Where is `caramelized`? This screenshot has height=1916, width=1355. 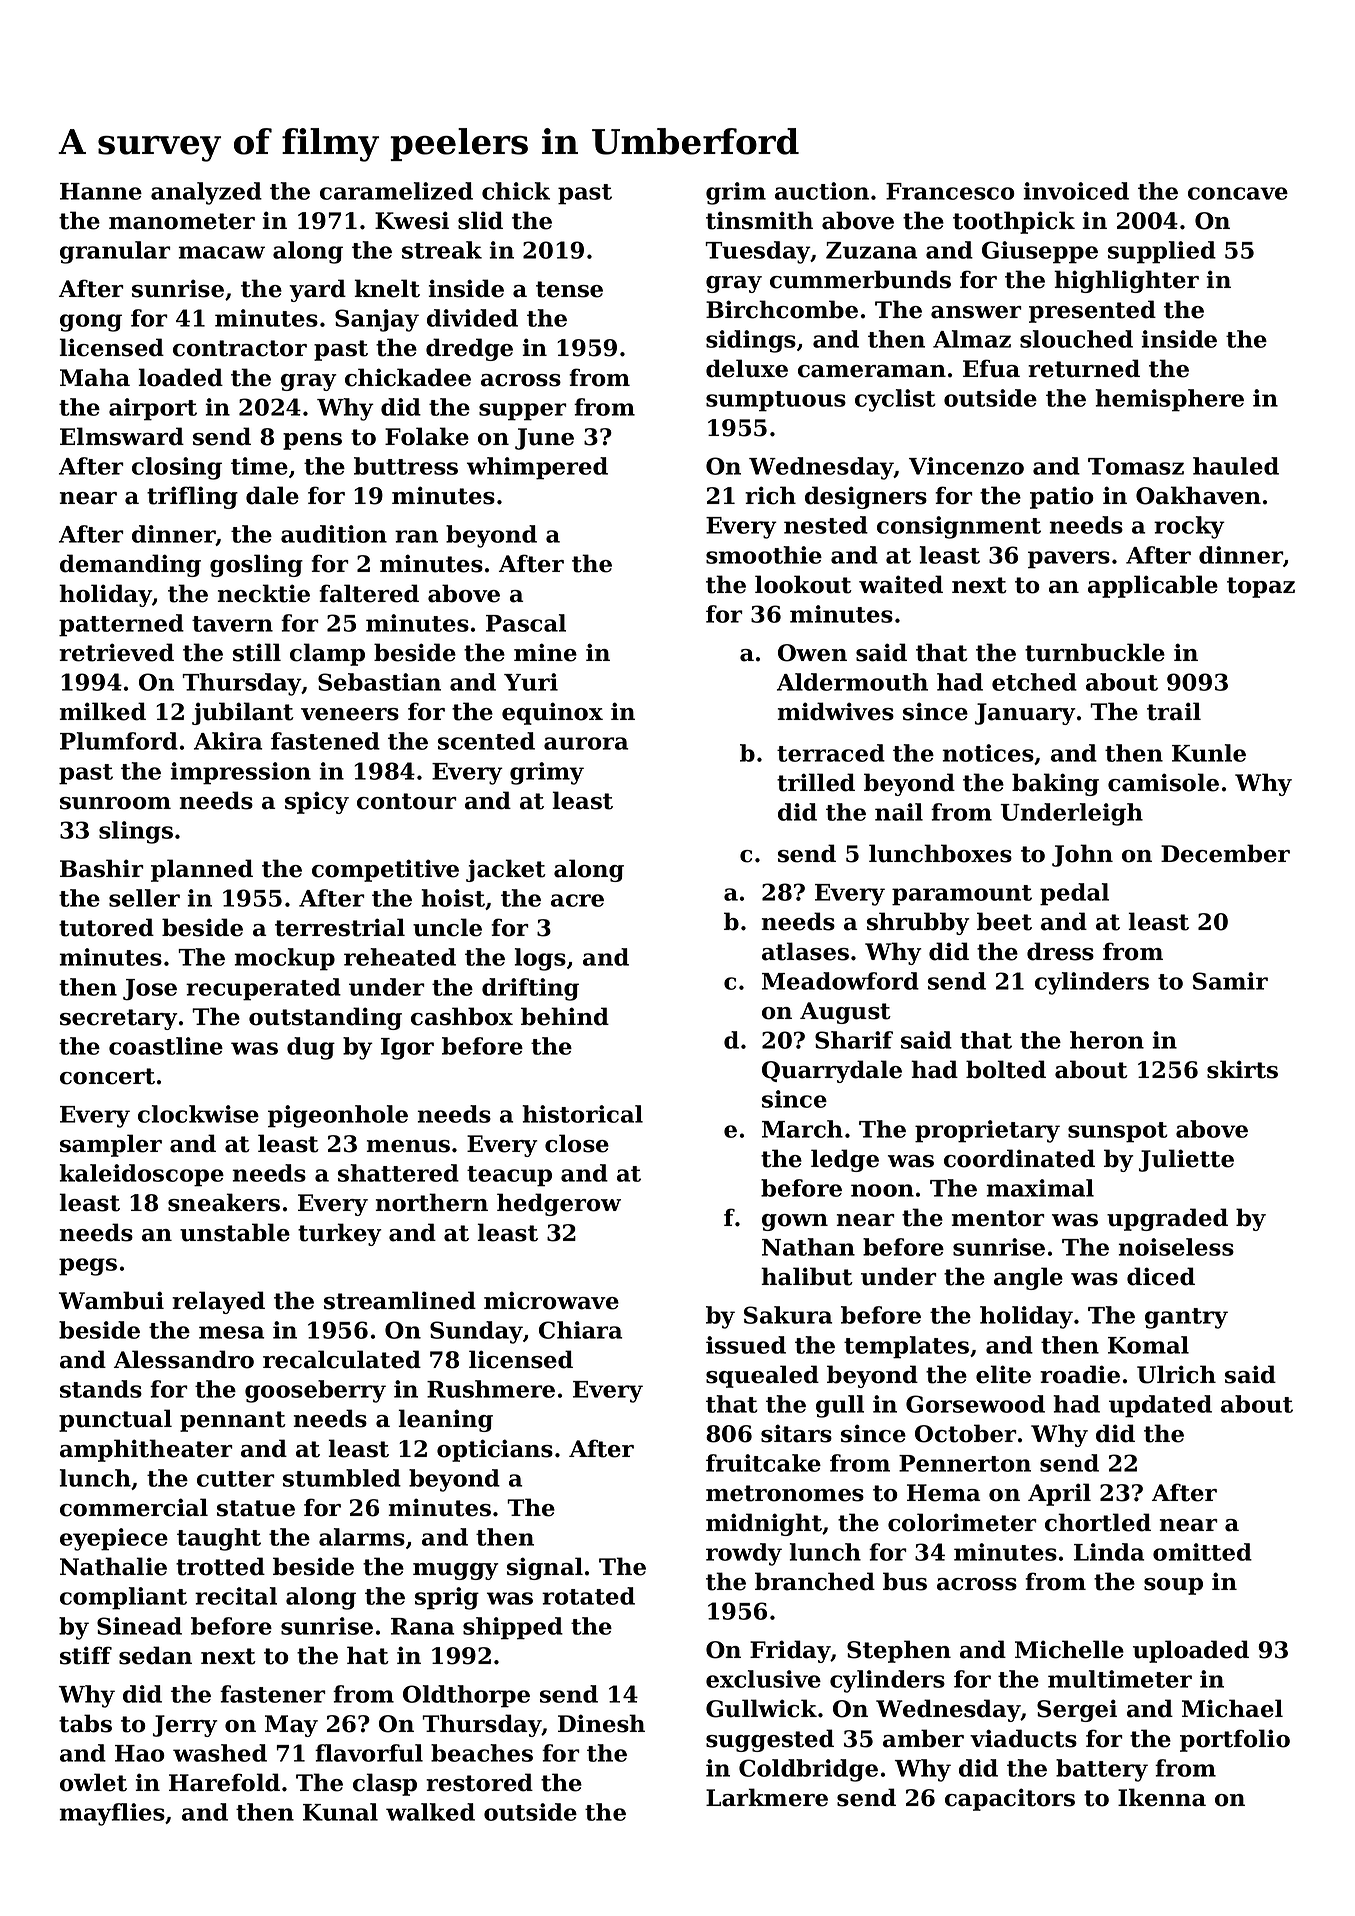 caramelized is located at coordinates (396, 191).
